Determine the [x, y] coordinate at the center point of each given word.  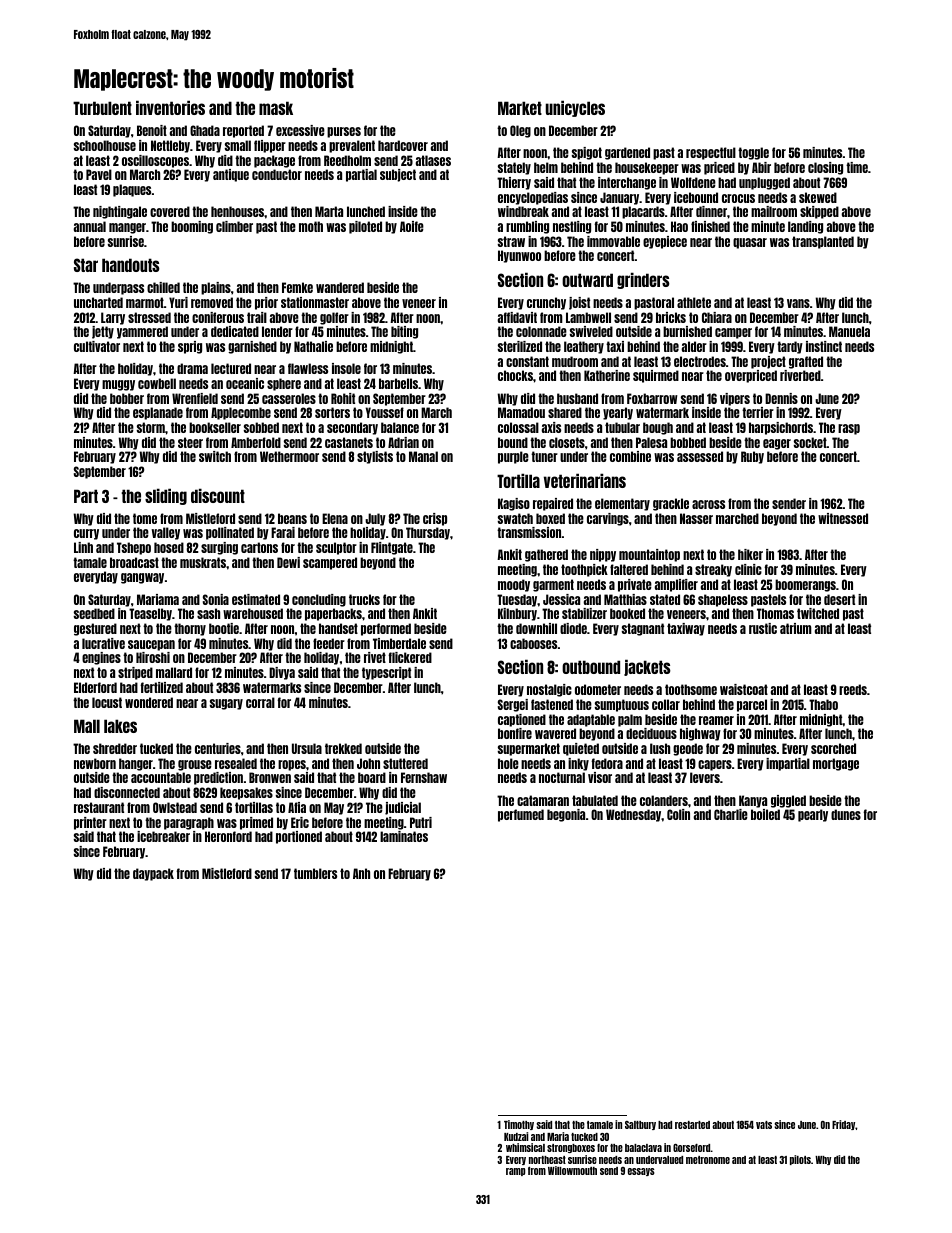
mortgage [836, 764]
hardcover [403, 145]
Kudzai [516, 1136]
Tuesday [517, 600]
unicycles [575, 108]
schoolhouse [105, 145]
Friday [844, 1125]
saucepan [151, 645]
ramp [515, 1172]
